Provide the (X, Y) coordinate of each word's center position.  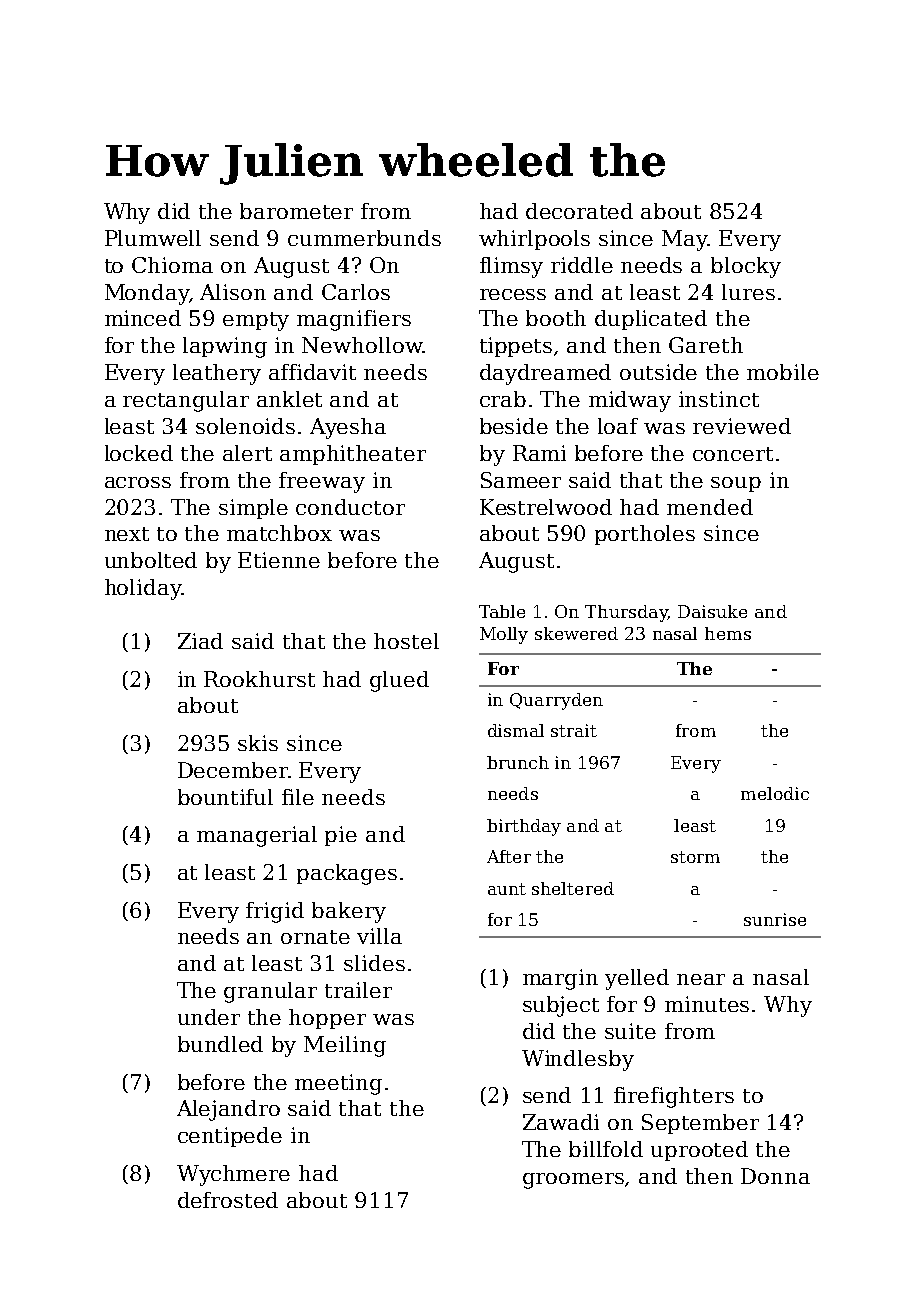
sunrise (775, 919)
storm (695, 857)
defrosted (228, 1200)
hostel (406, 641)
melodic (775, 793)
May (684, 240)
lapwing (225, 347)
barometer (296, 211)
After (509, 856)
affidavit (312, 372)
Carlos (356, 292)
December (233, 770)
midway (630, 401)
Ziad (200, 641)
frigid (275, 912)
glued (399, 681)
